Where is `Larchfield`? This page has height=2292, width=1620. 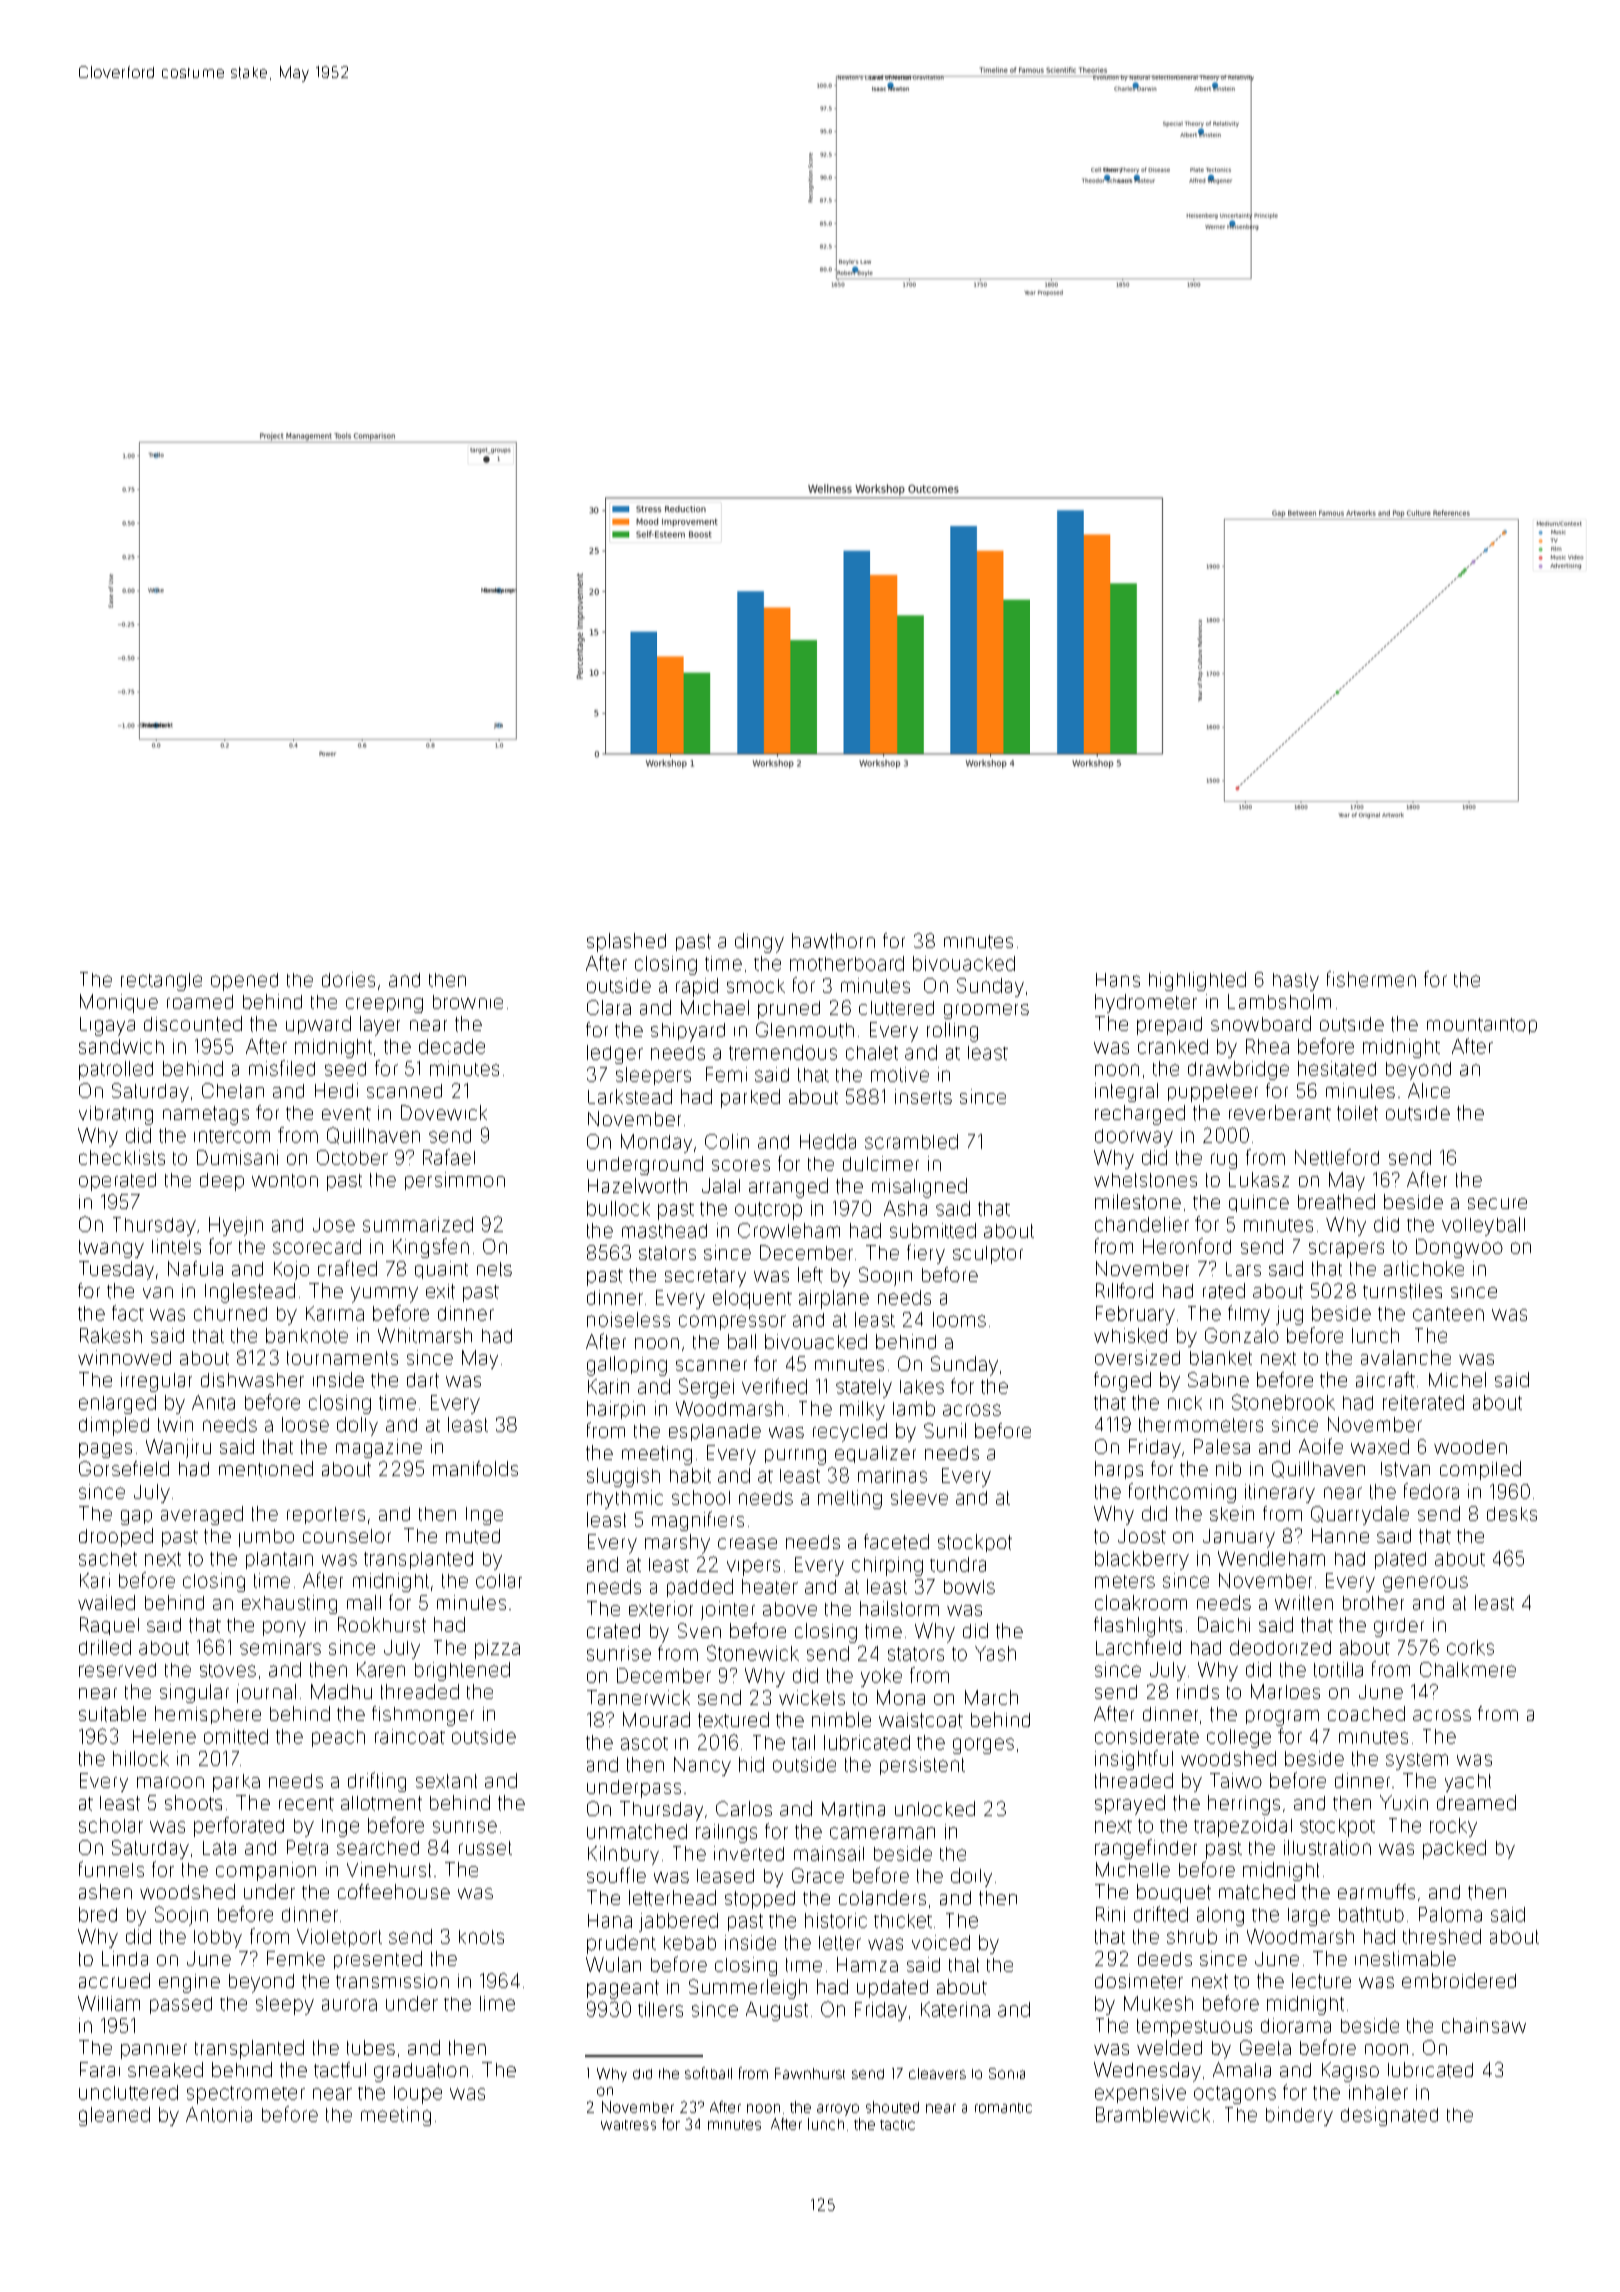
Larchfield is located at coordinates (1138, 1647).
